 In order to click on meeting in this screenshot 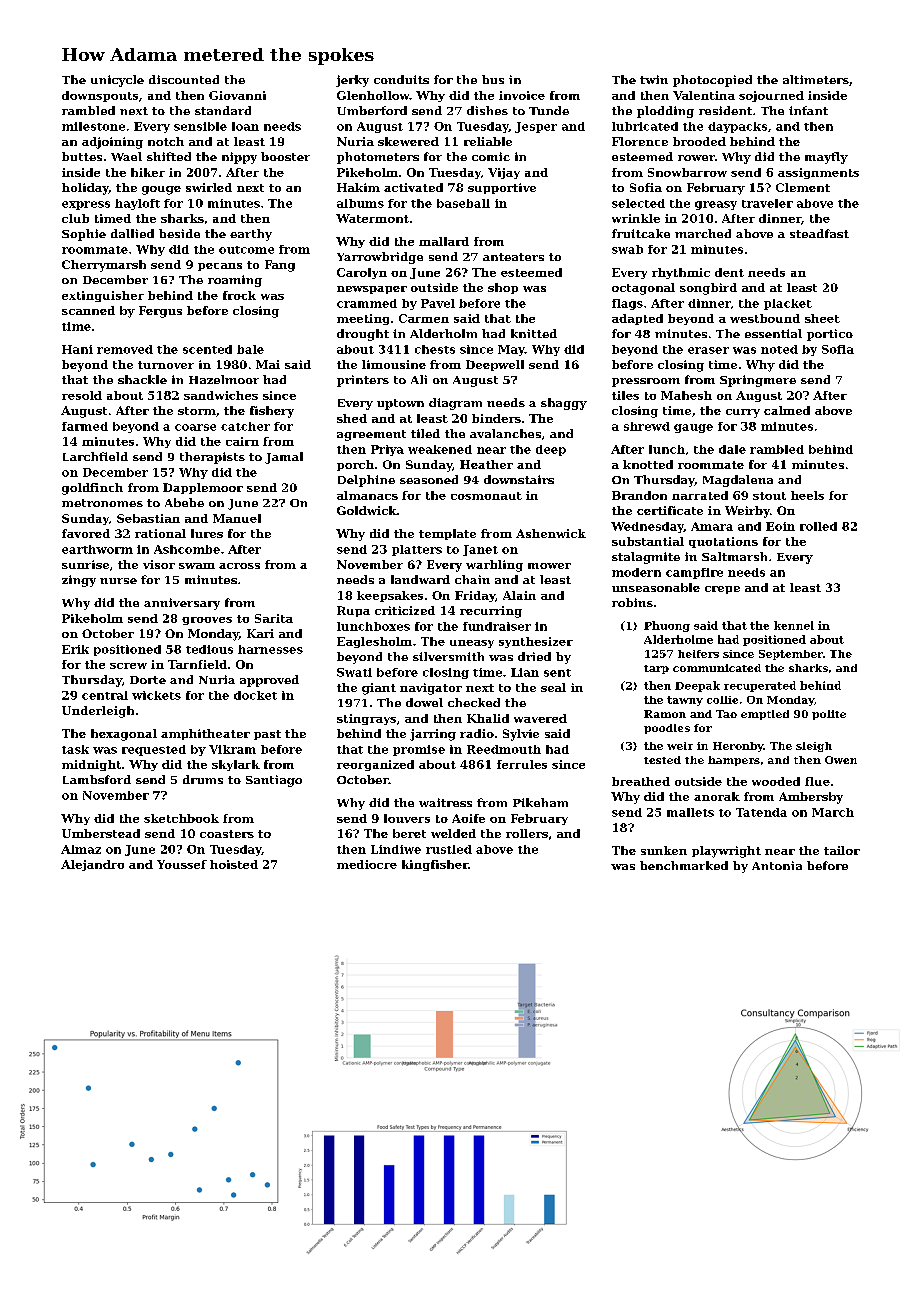, I will do `click(363, 319)`.
